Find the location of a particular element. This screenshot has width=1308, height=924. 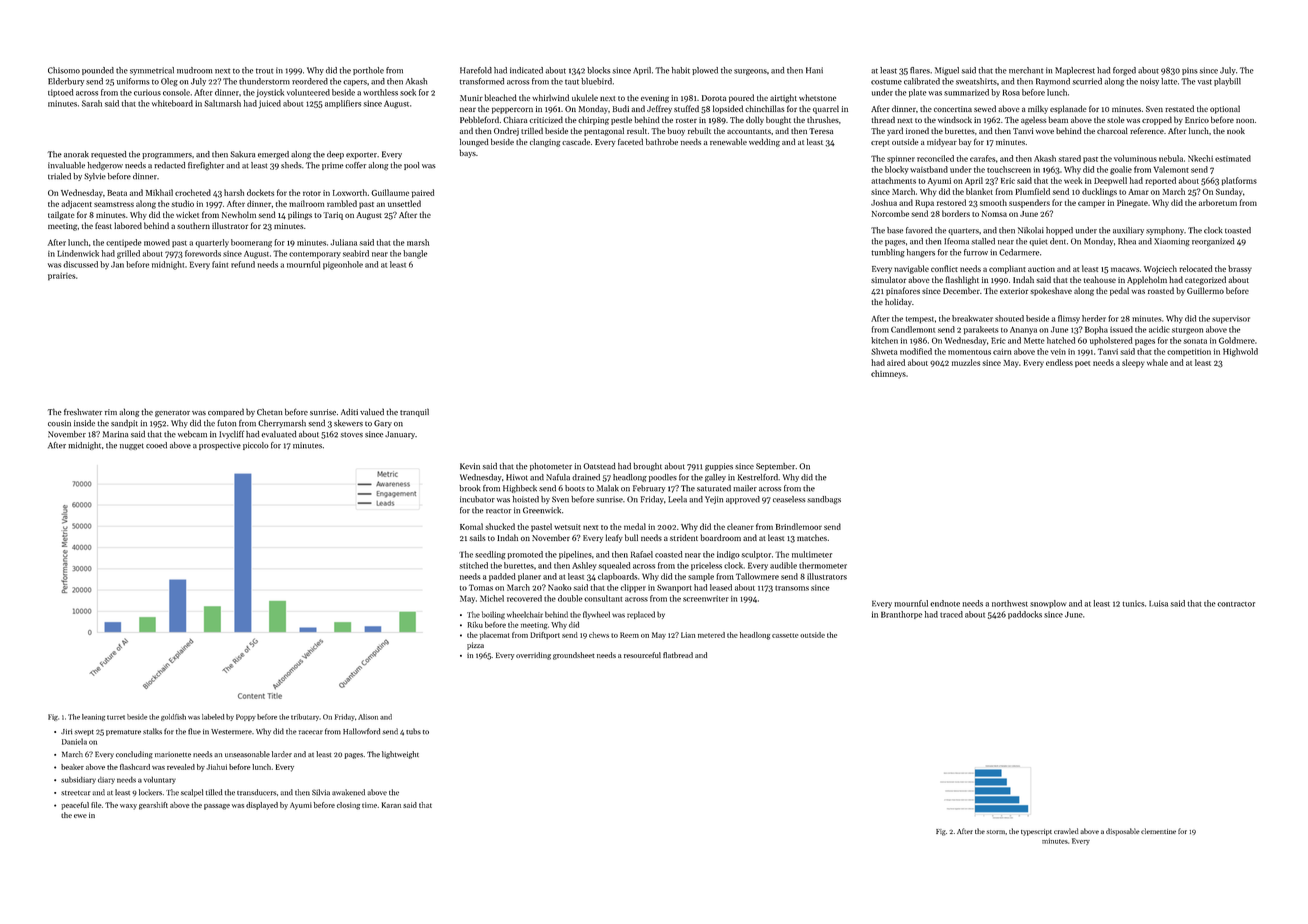

traced is located at coordinates (951, 614).
